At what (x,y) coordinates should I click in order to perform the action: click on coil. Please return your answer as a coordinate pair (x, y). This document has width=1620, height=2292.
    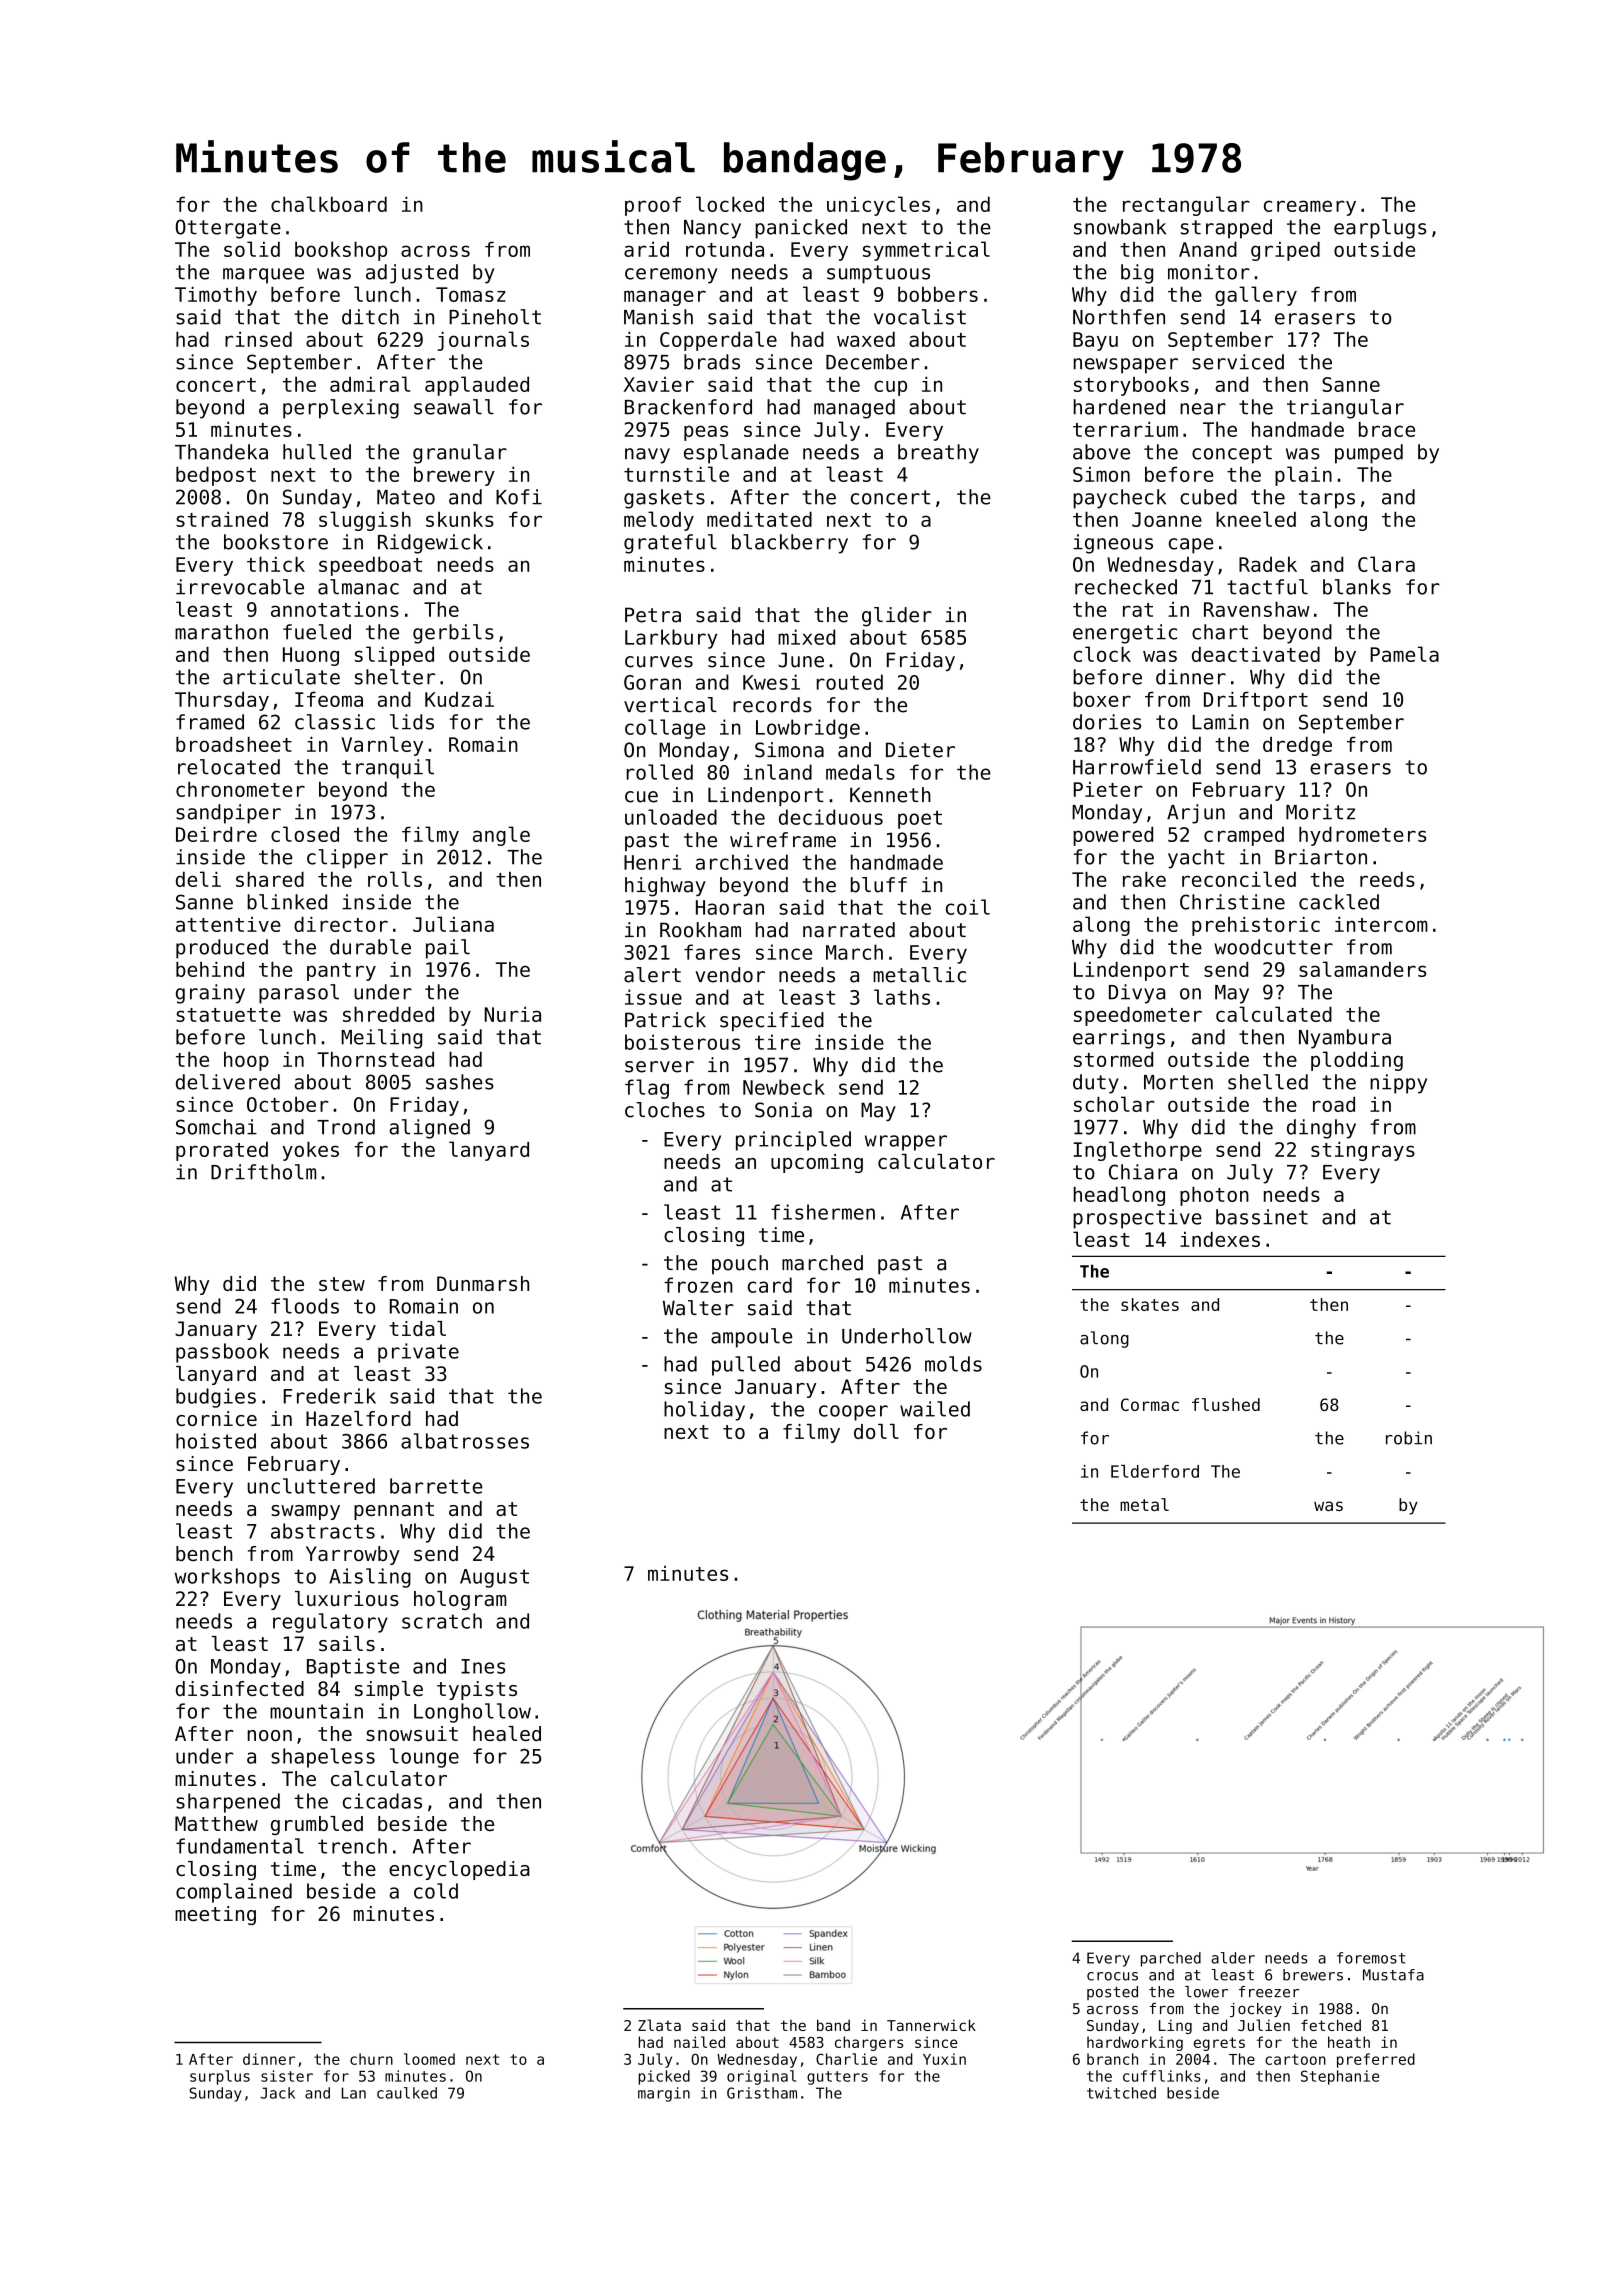
    Looking at the image, I should click on (968, 907).
